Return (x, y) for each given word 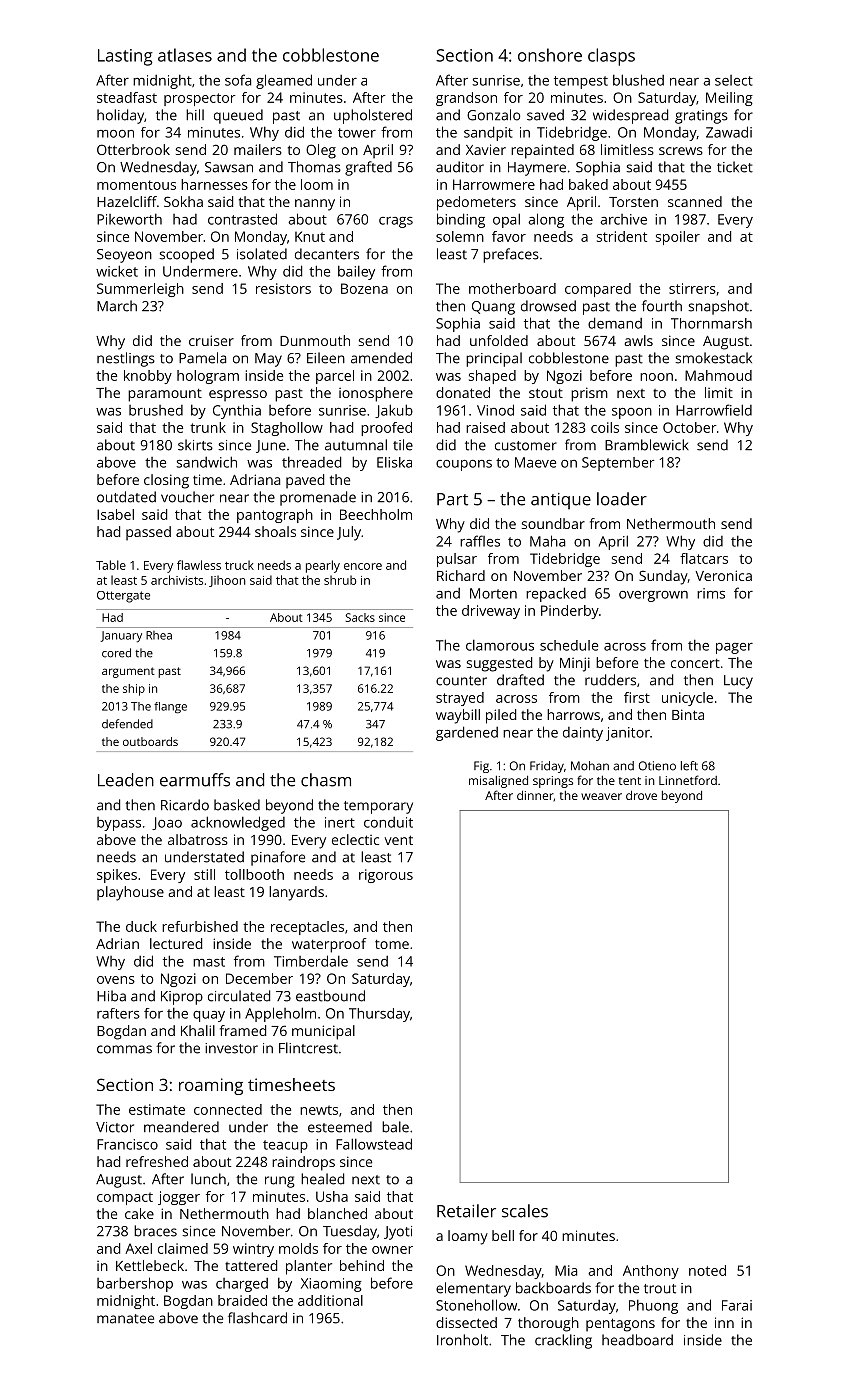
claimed (183, 1248)
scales (525, 1211)
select (734, 80)
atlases (185, 55)
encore (363, 566)
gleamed (284, 81)
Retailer (466, 1211)
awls (638, 340)
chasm (326, 780)
